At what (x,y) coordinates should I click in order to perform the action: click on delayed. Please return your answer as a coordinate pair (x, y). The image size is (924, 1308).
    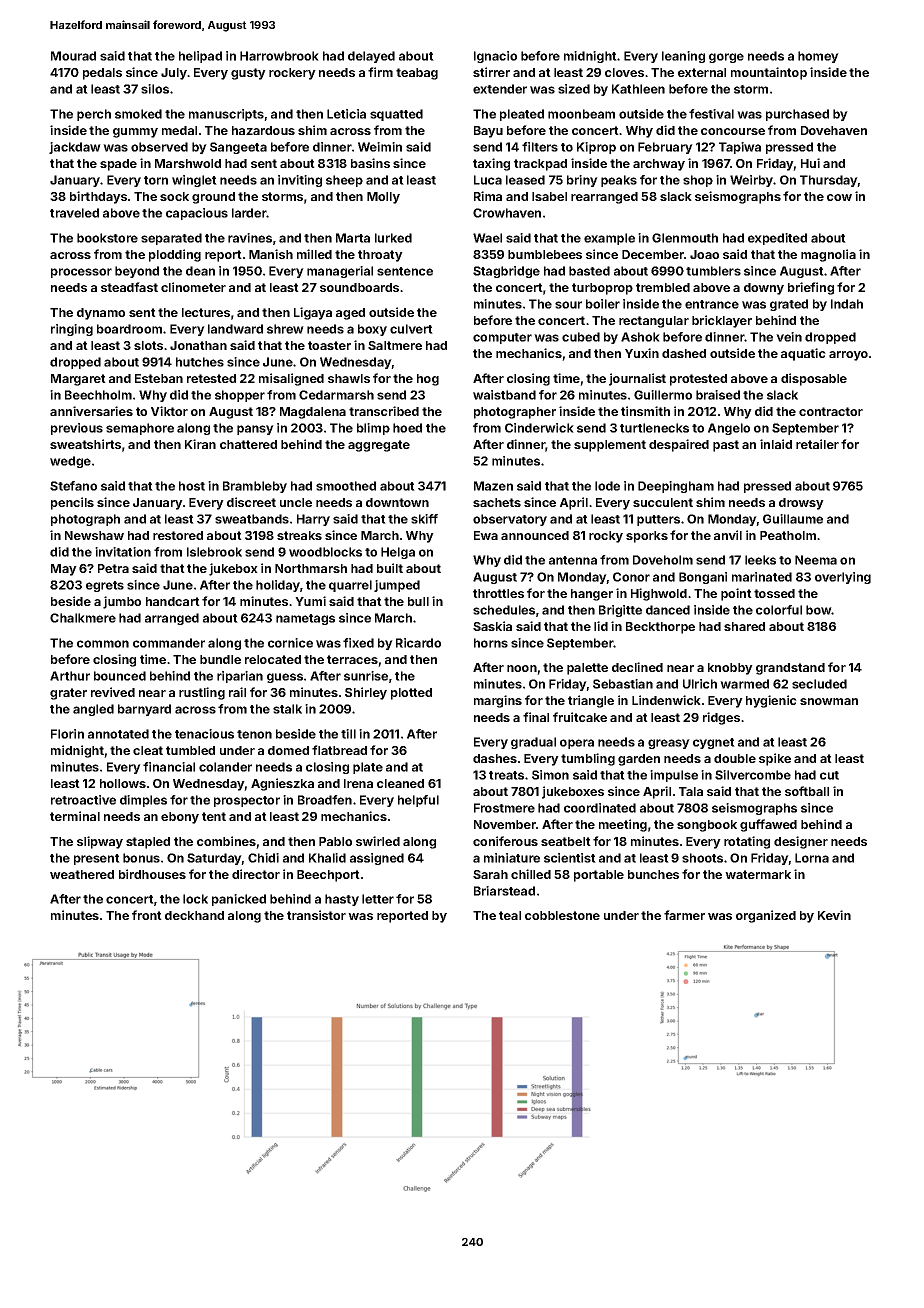
    Looking at the image, I should click on (371, 57).
